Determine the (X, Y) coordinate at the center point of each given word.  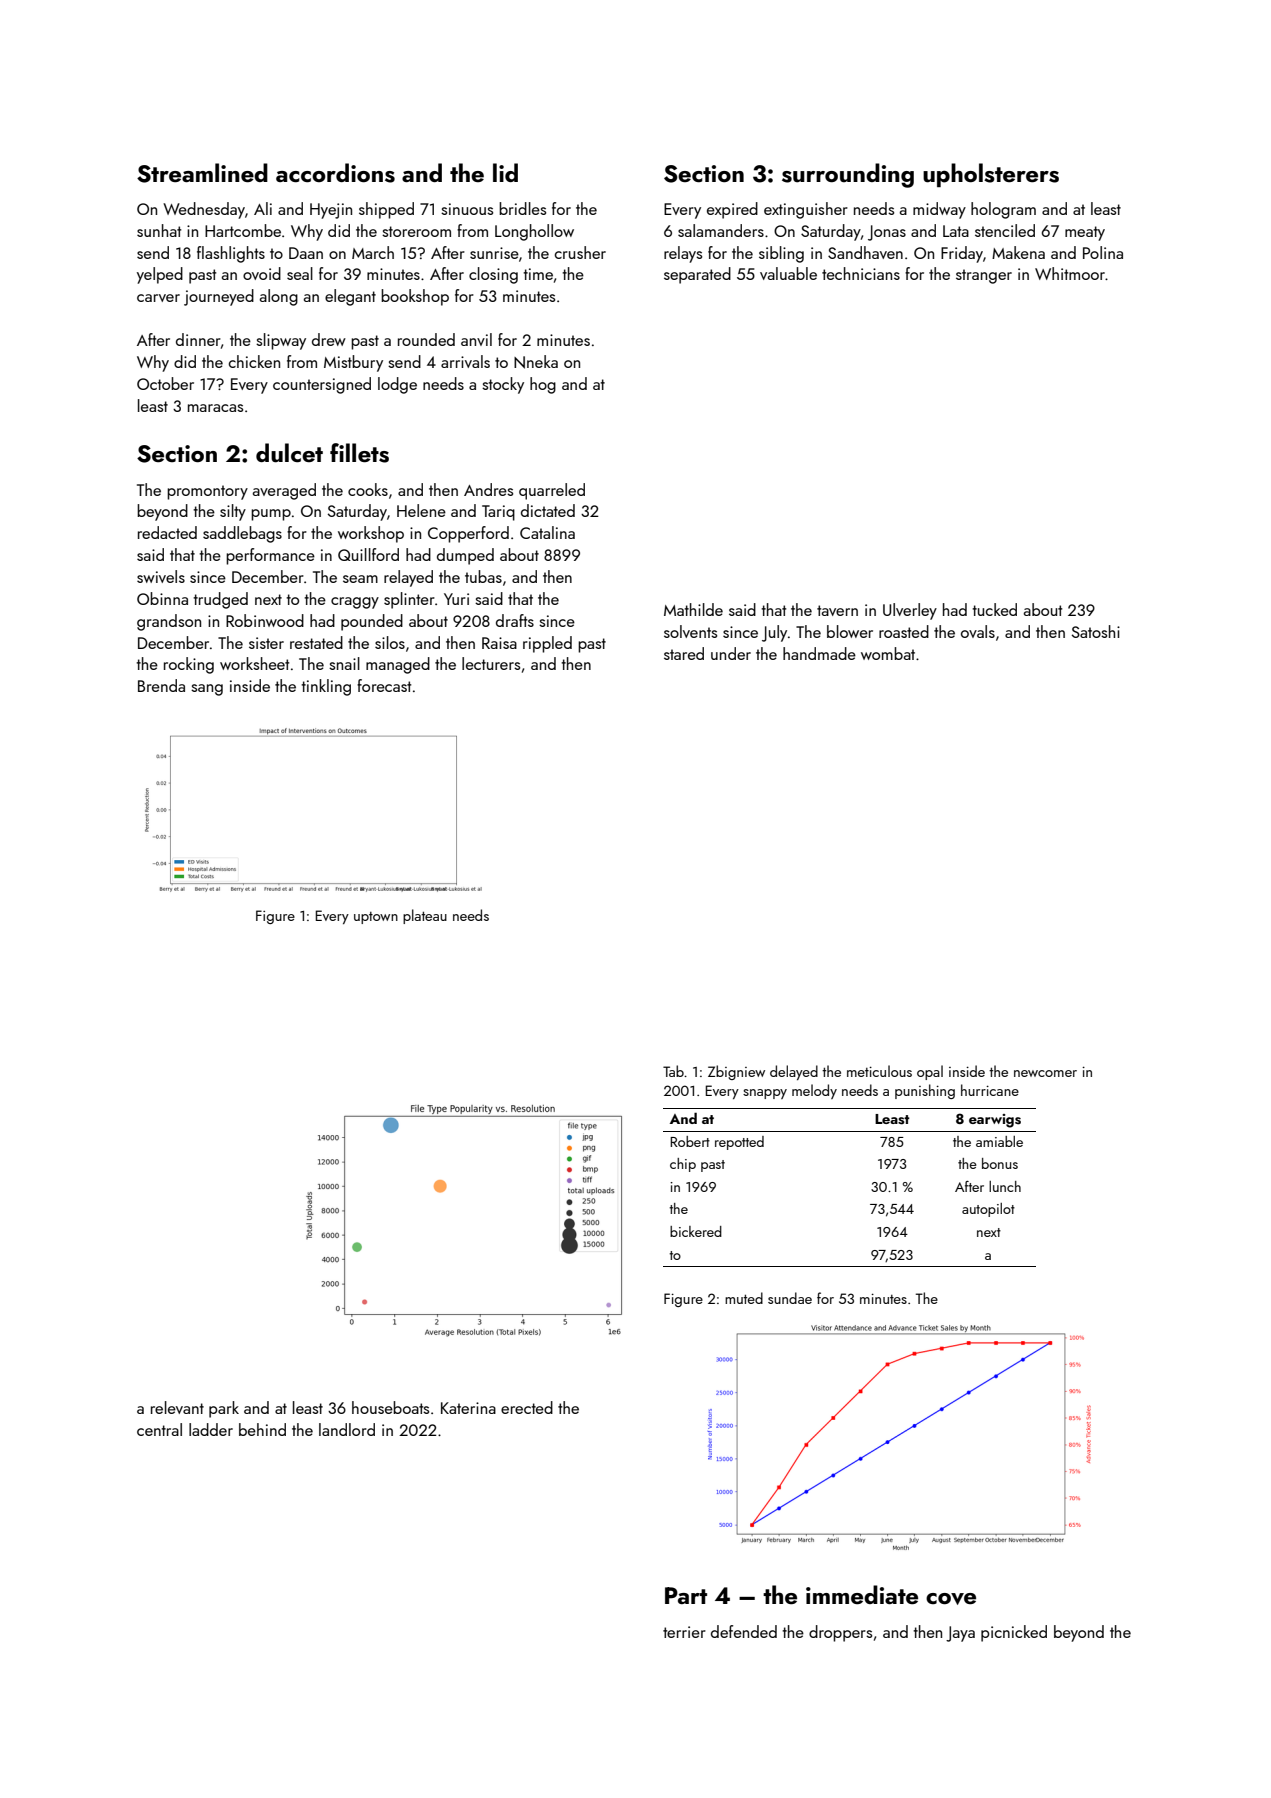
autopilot (988, 1210)
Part (686, 1595)
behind (262, 1429)
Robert (690, 1141)
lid (505, 172)
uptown (376, 918)
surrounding (848, 175)
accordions (335, 173)
